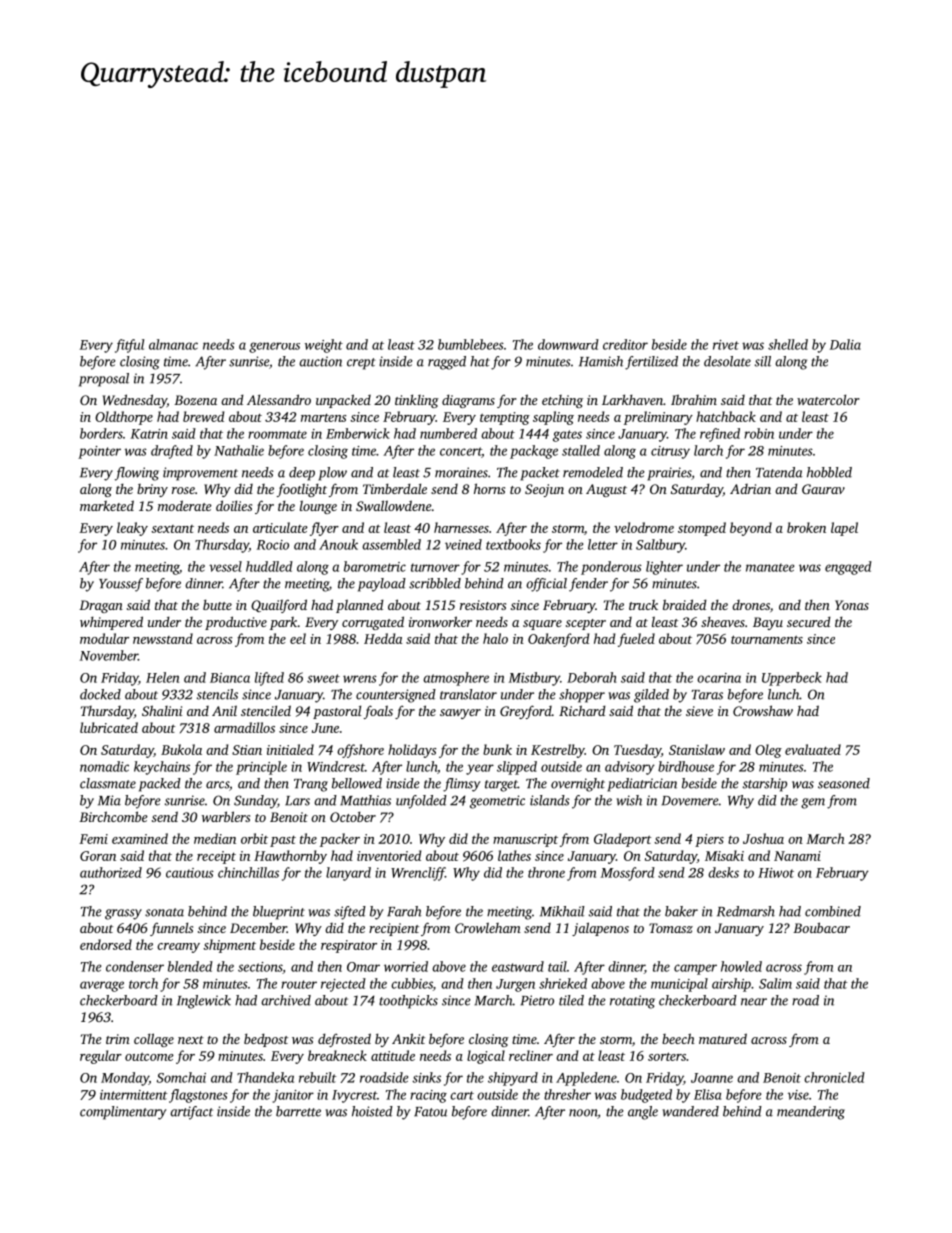  I want to click on scepter, so click(586, 624).
